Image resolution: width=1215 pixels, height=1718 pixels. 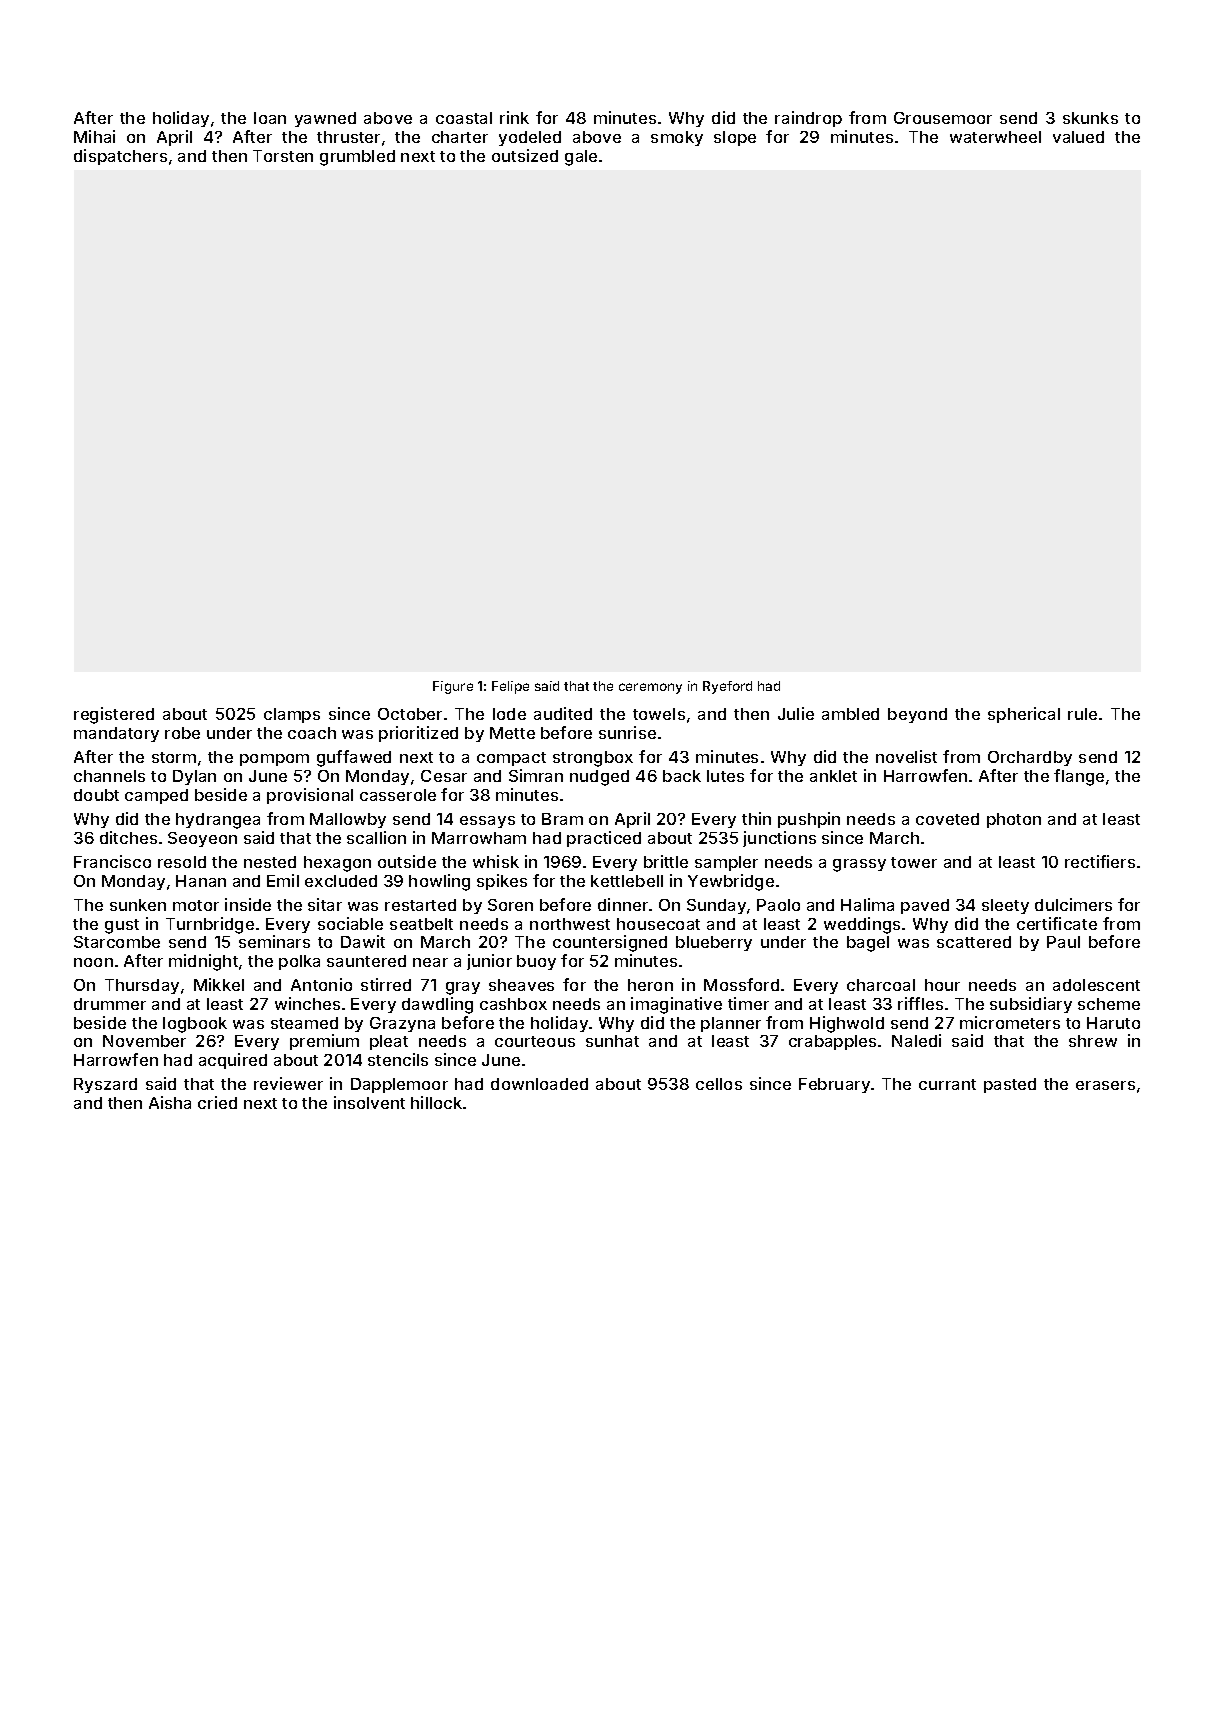 What do you see at coordinates (719, 1084) in the image?
I see `cellos` at bounding box center [719, 1084].
